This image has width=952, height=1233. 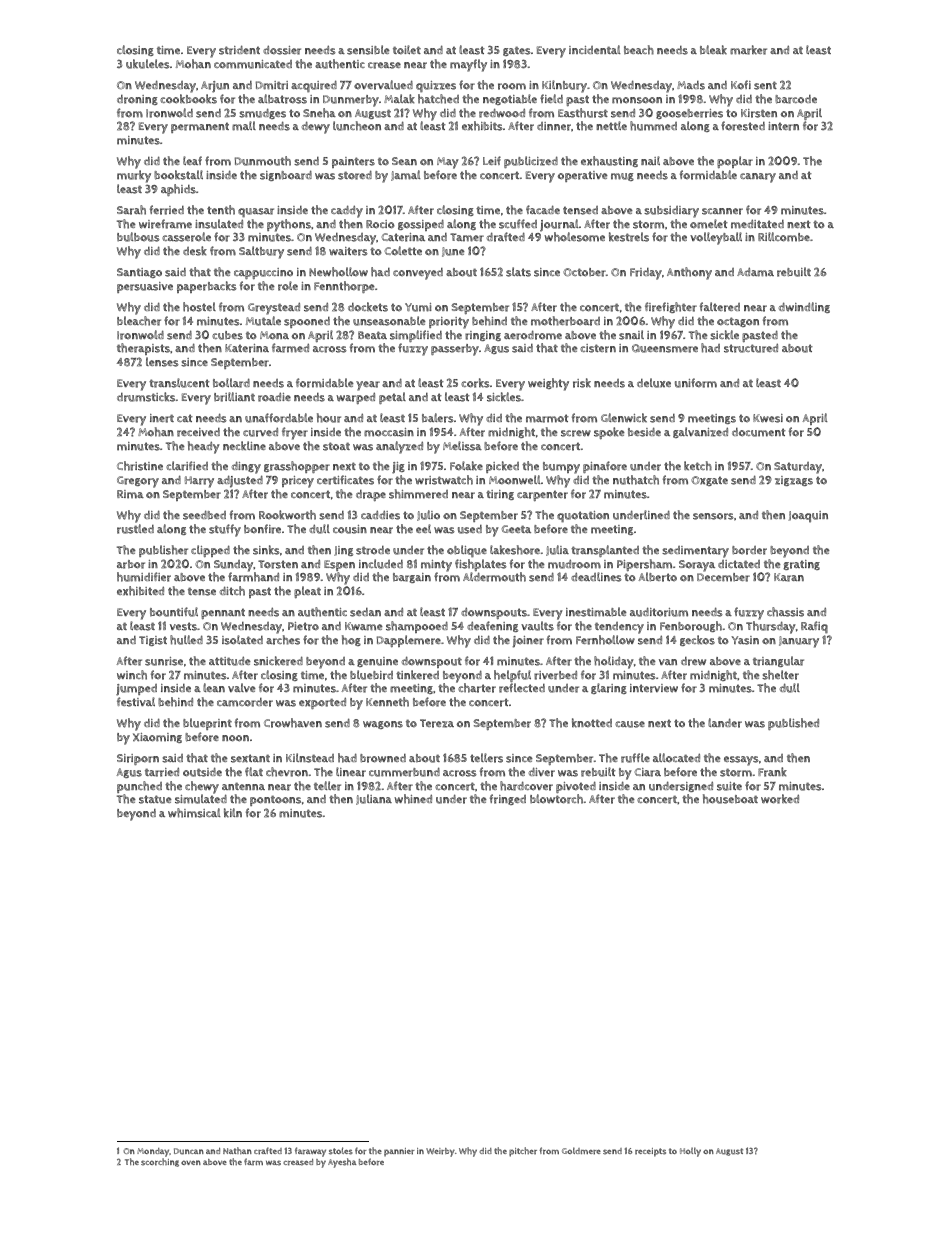 I want to click on dossier, so click(x=282, y=50).
